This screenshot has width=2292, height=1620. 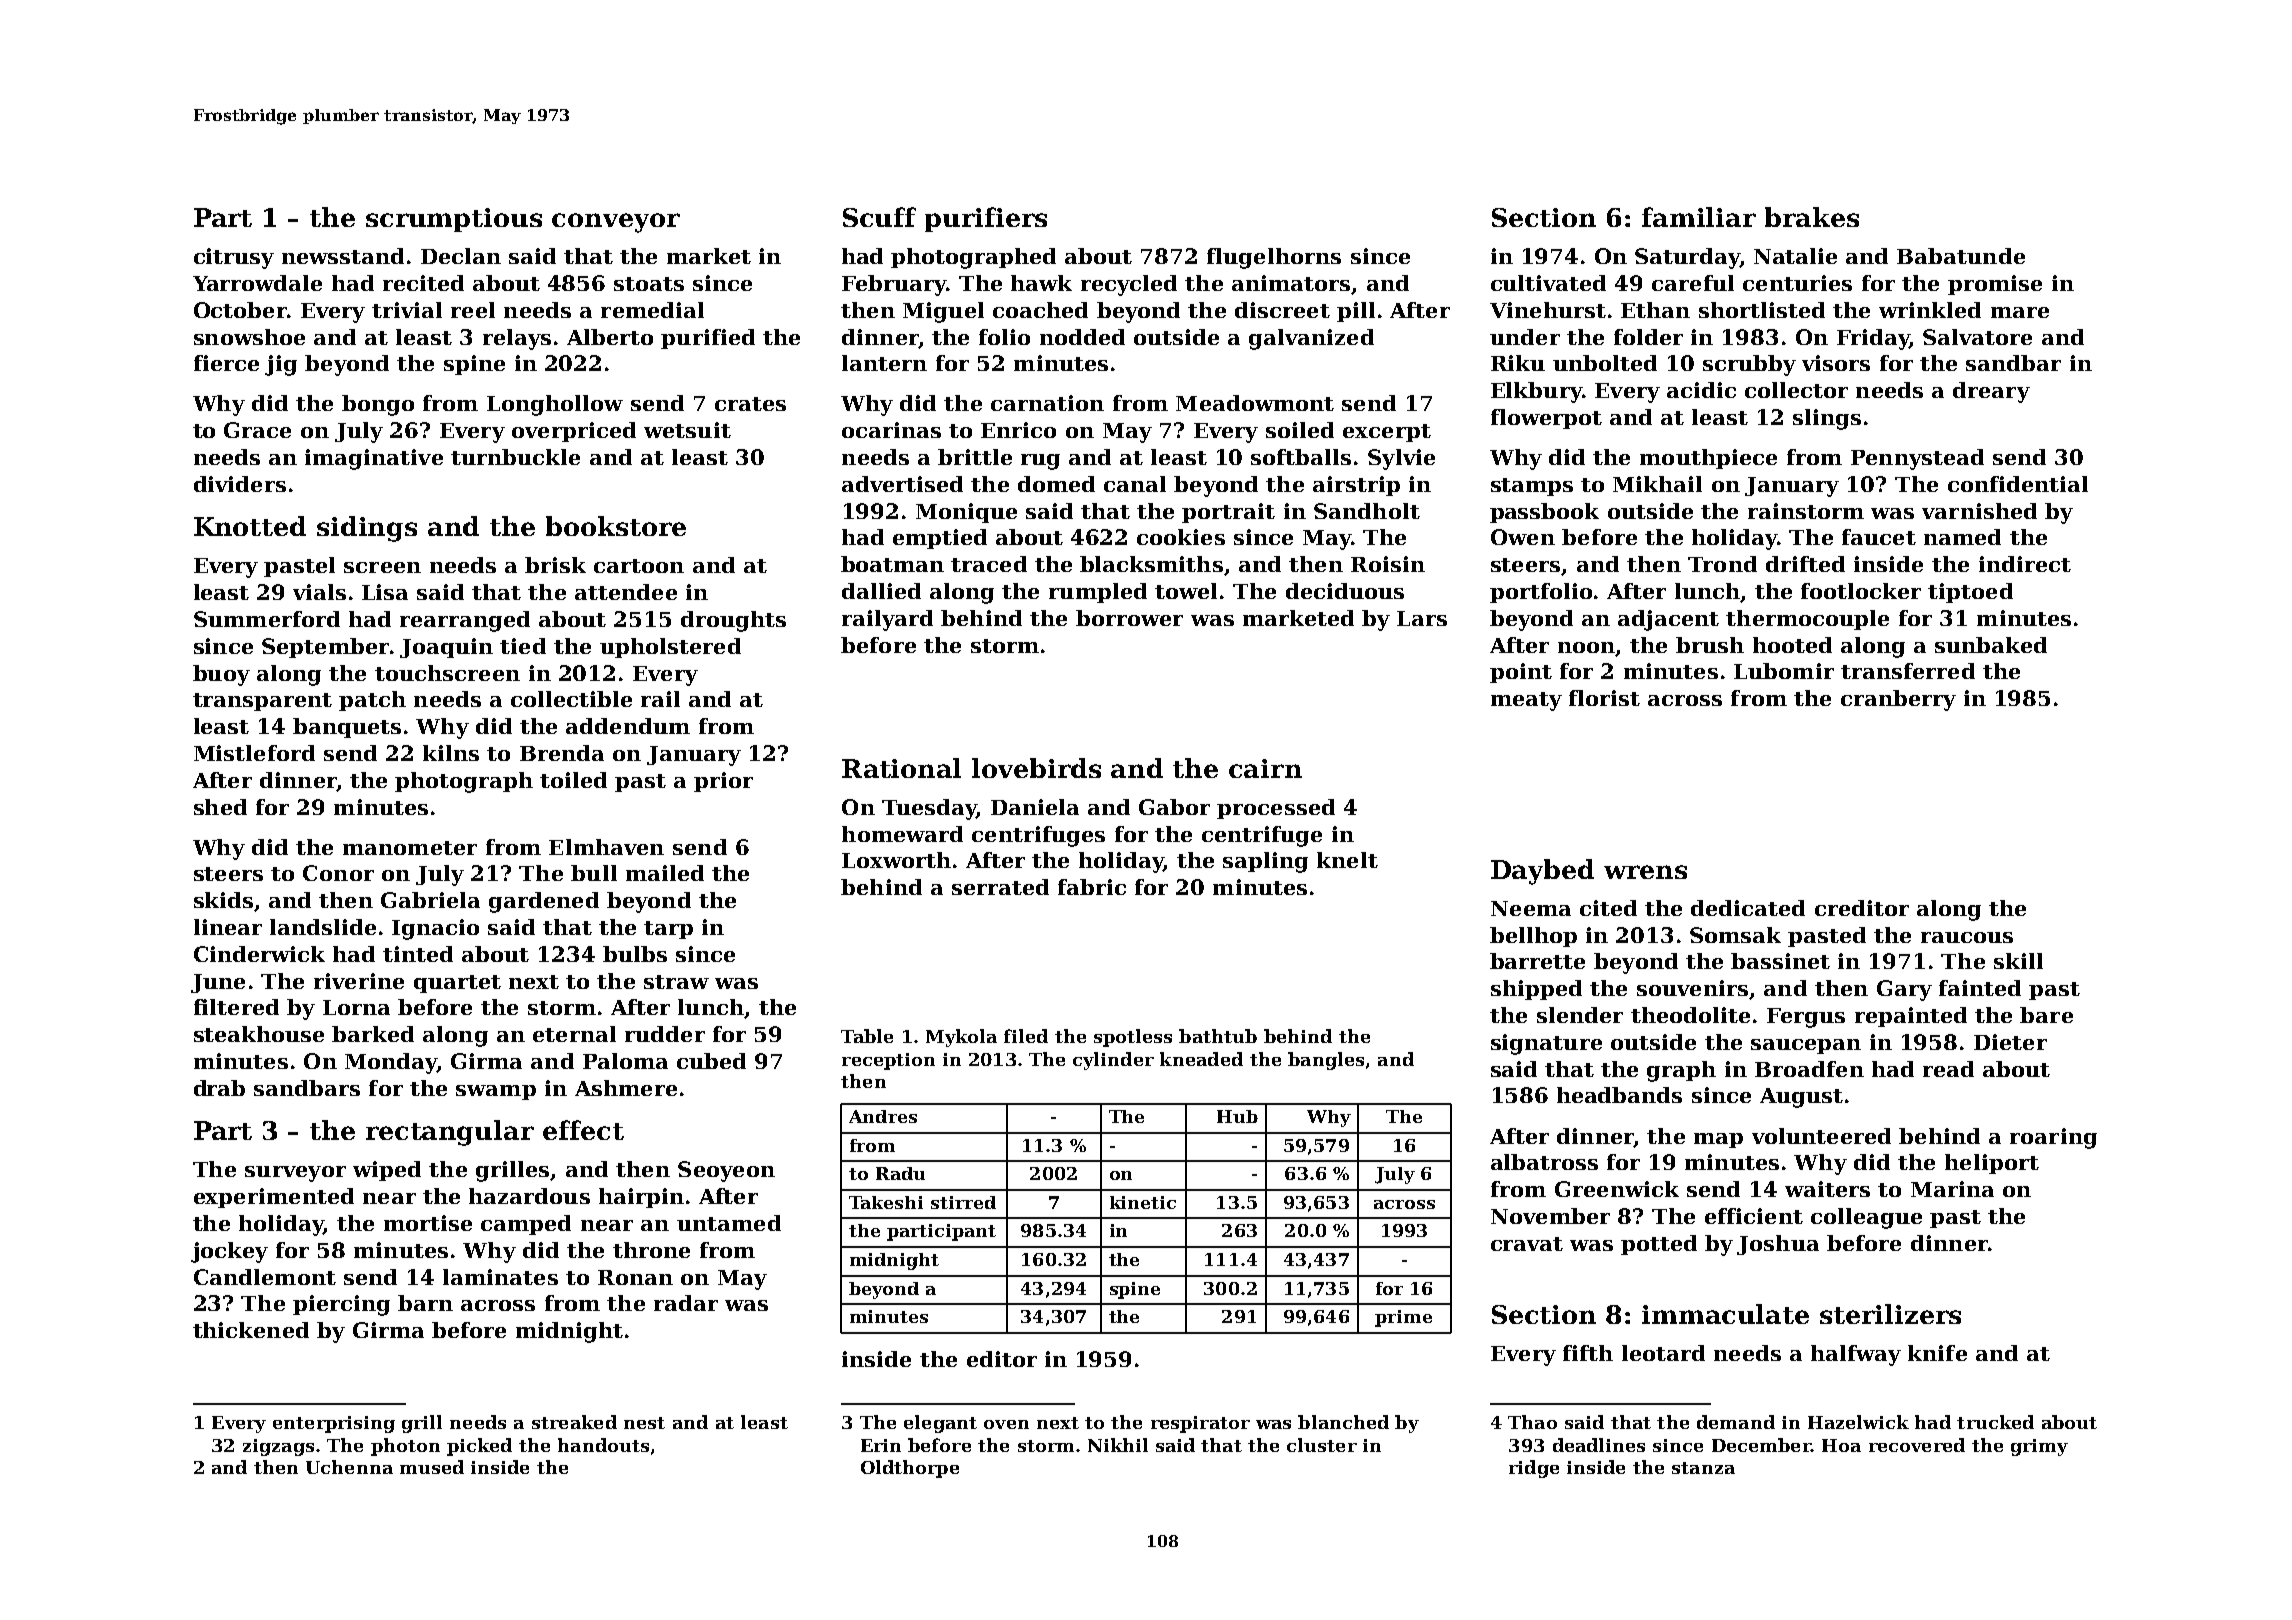 What do you see at coordinates (461, 256) in the screenshot?
I see `Declan` at bounding box center [461, 256].
